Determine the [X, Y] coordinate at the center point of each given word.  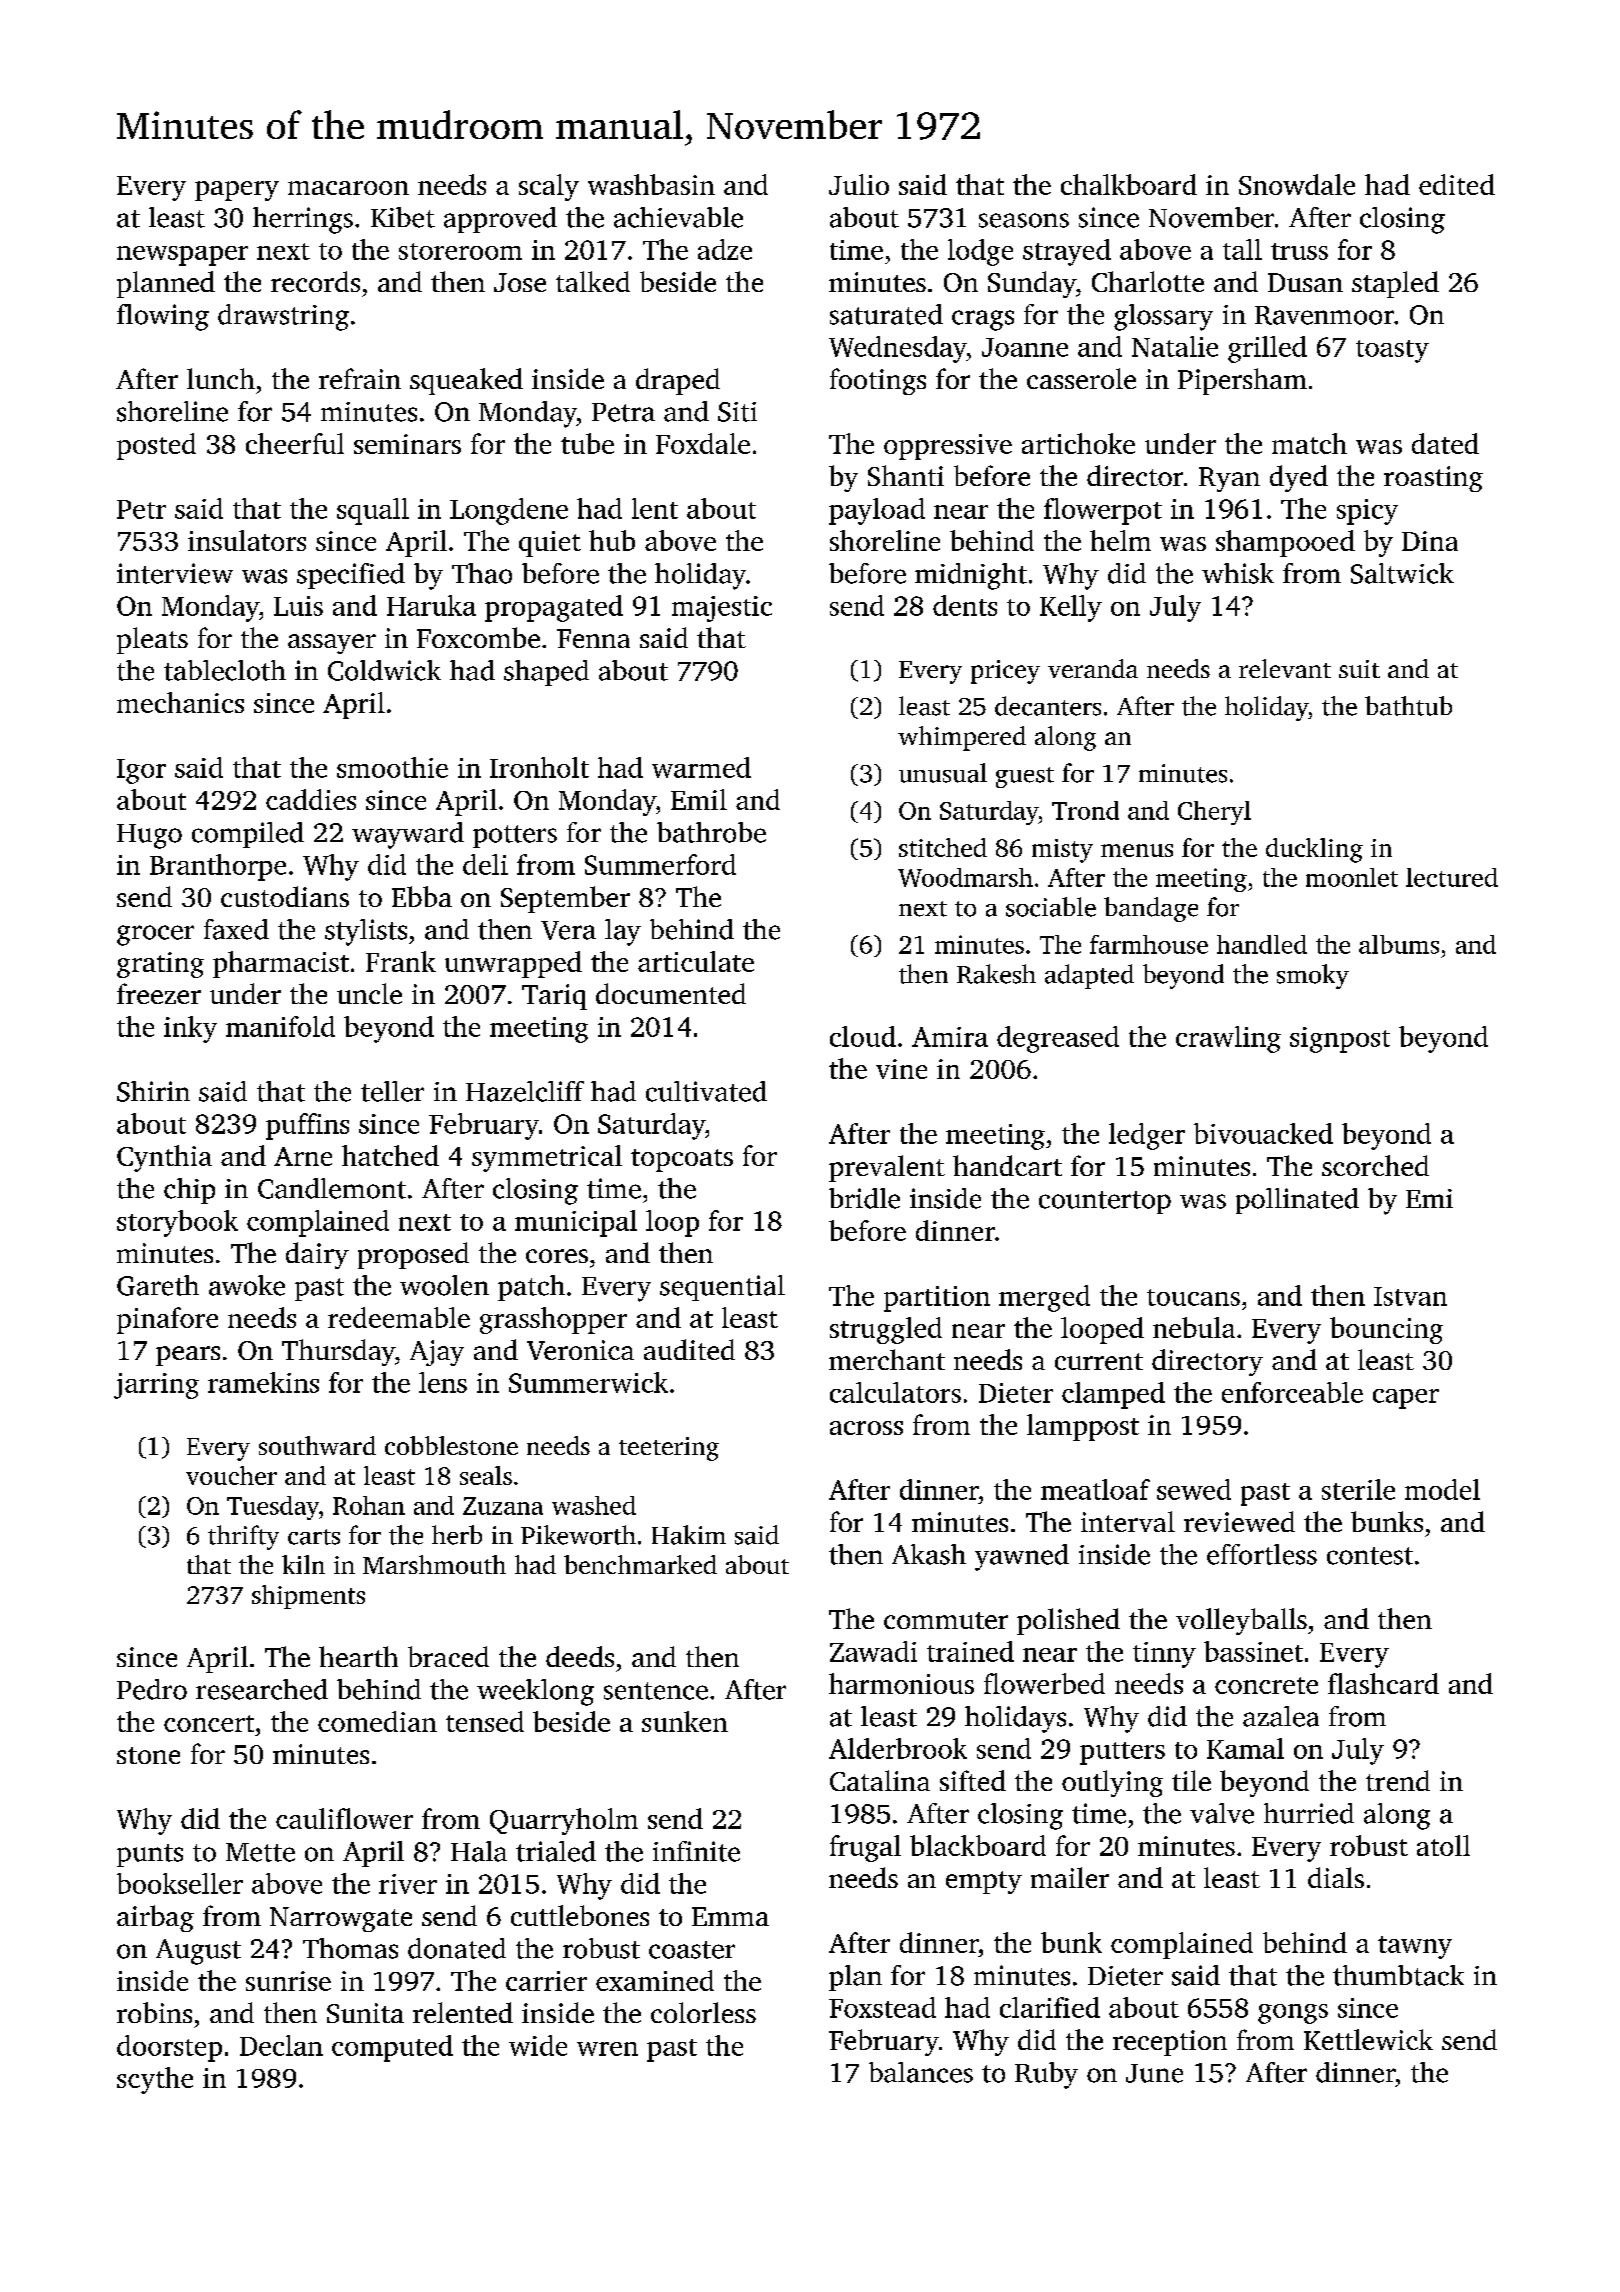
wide [538, 2045]
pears [188, 1356]
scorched [1375, 1165]
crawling [1228, 1039]
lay [623, 932]
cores [557, 1256]
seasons [1024, 220]
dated [1445, 443]
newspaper [182, 256]
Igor [141, 771]
